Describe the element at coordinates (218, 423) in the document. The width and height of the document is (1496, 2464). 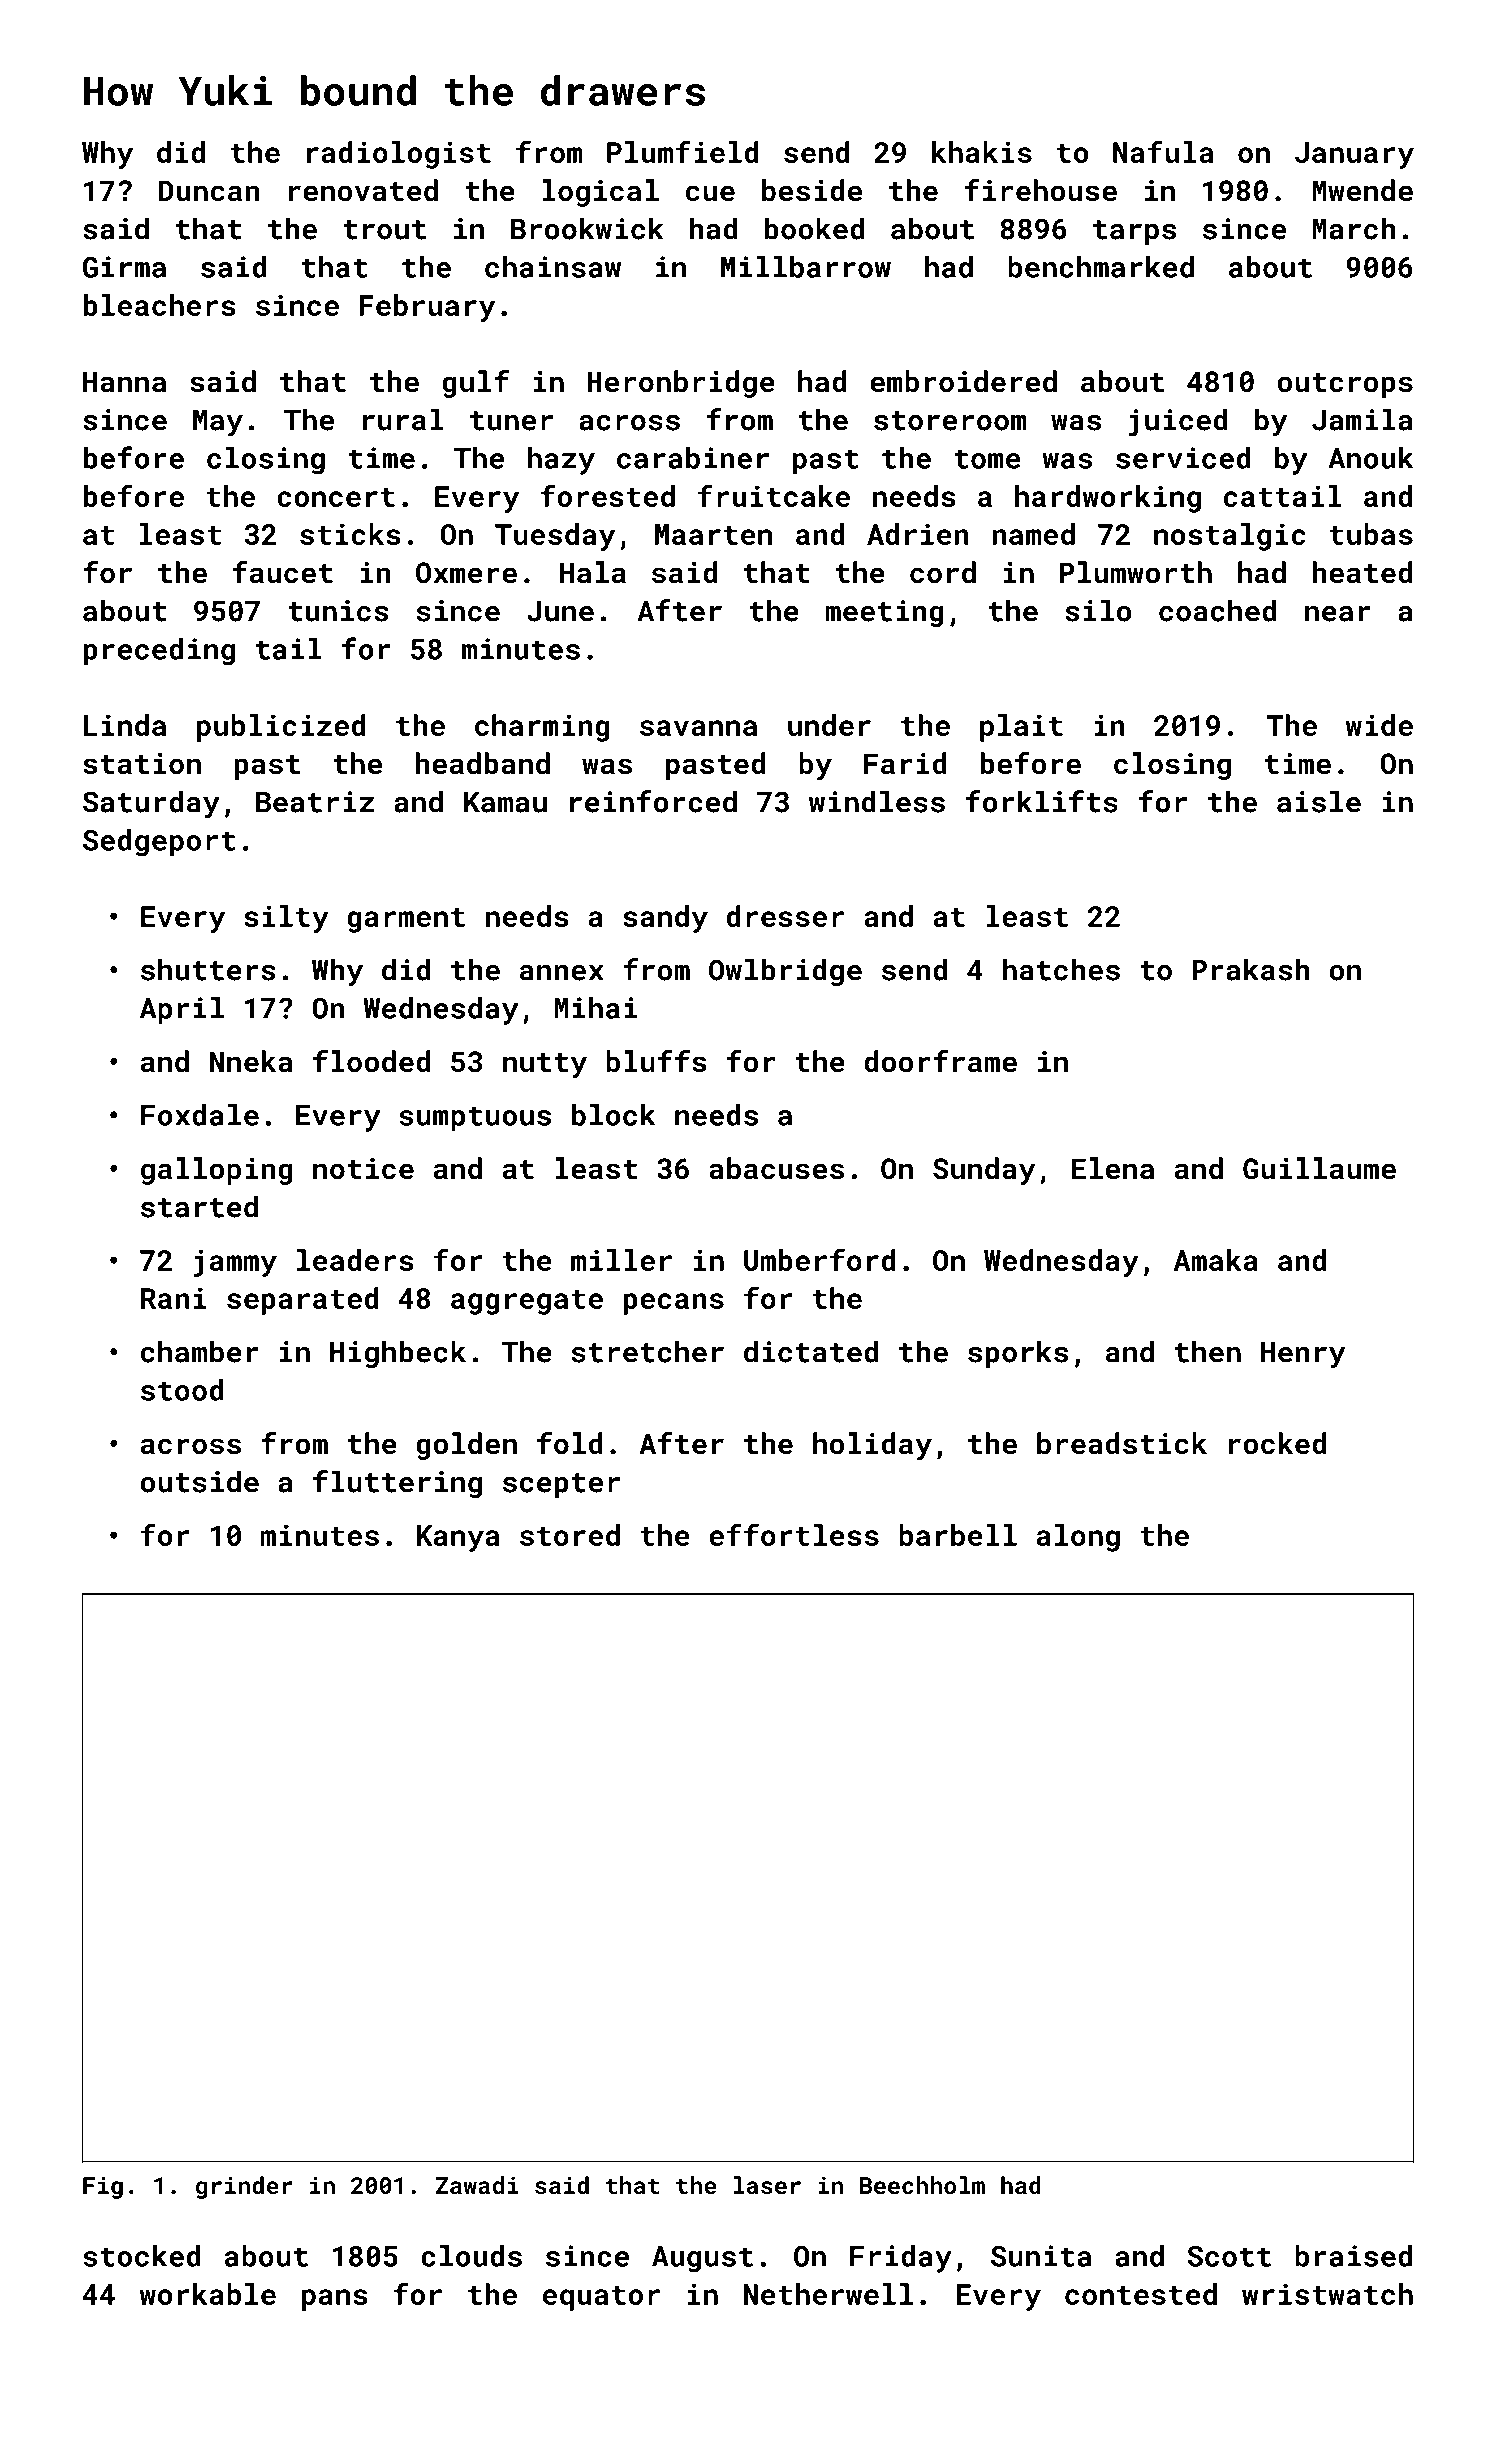
I see `May` at that location.
